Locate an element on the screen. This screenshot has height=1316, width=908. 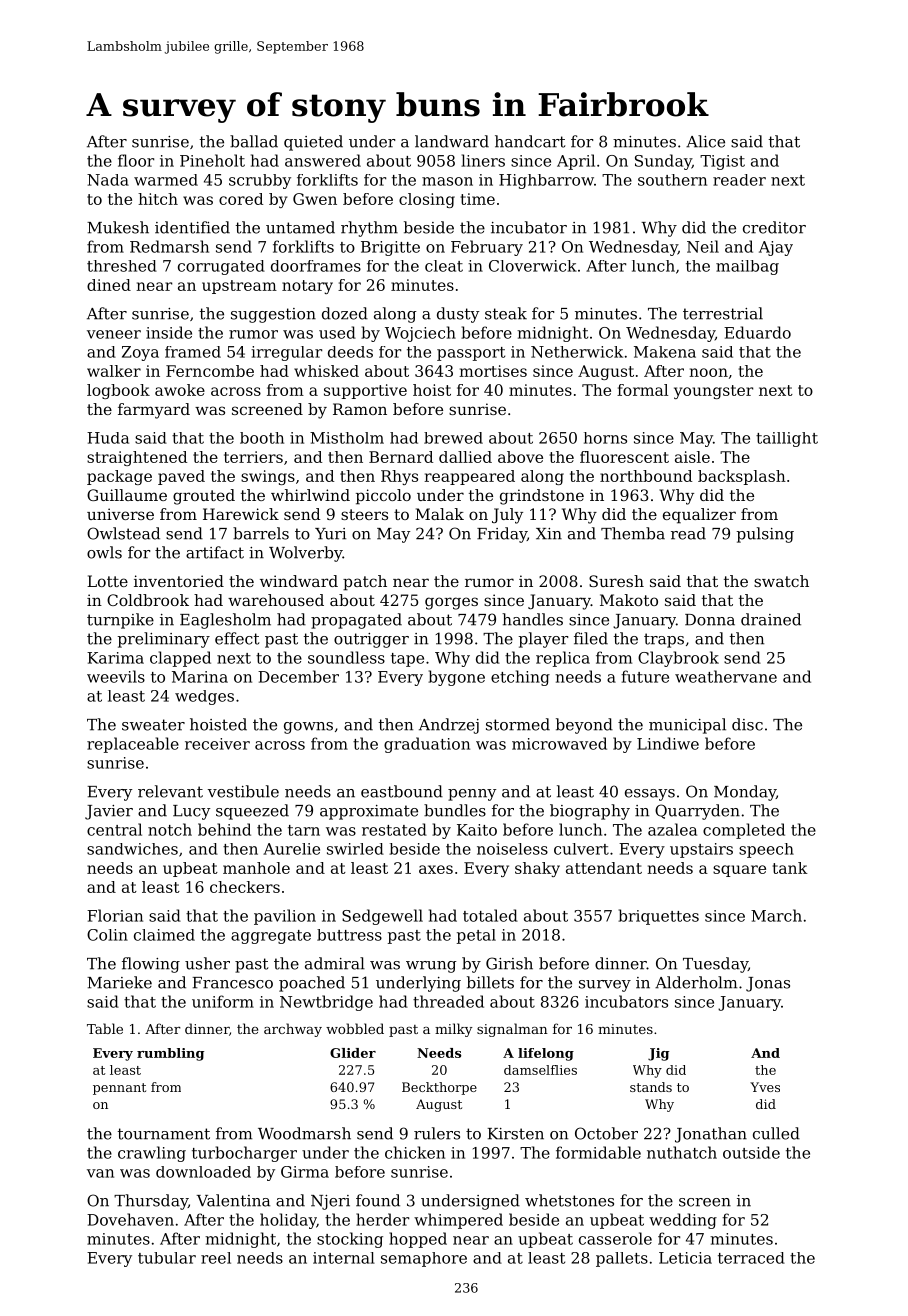
Sunday is located at coordinates (663, 162).
